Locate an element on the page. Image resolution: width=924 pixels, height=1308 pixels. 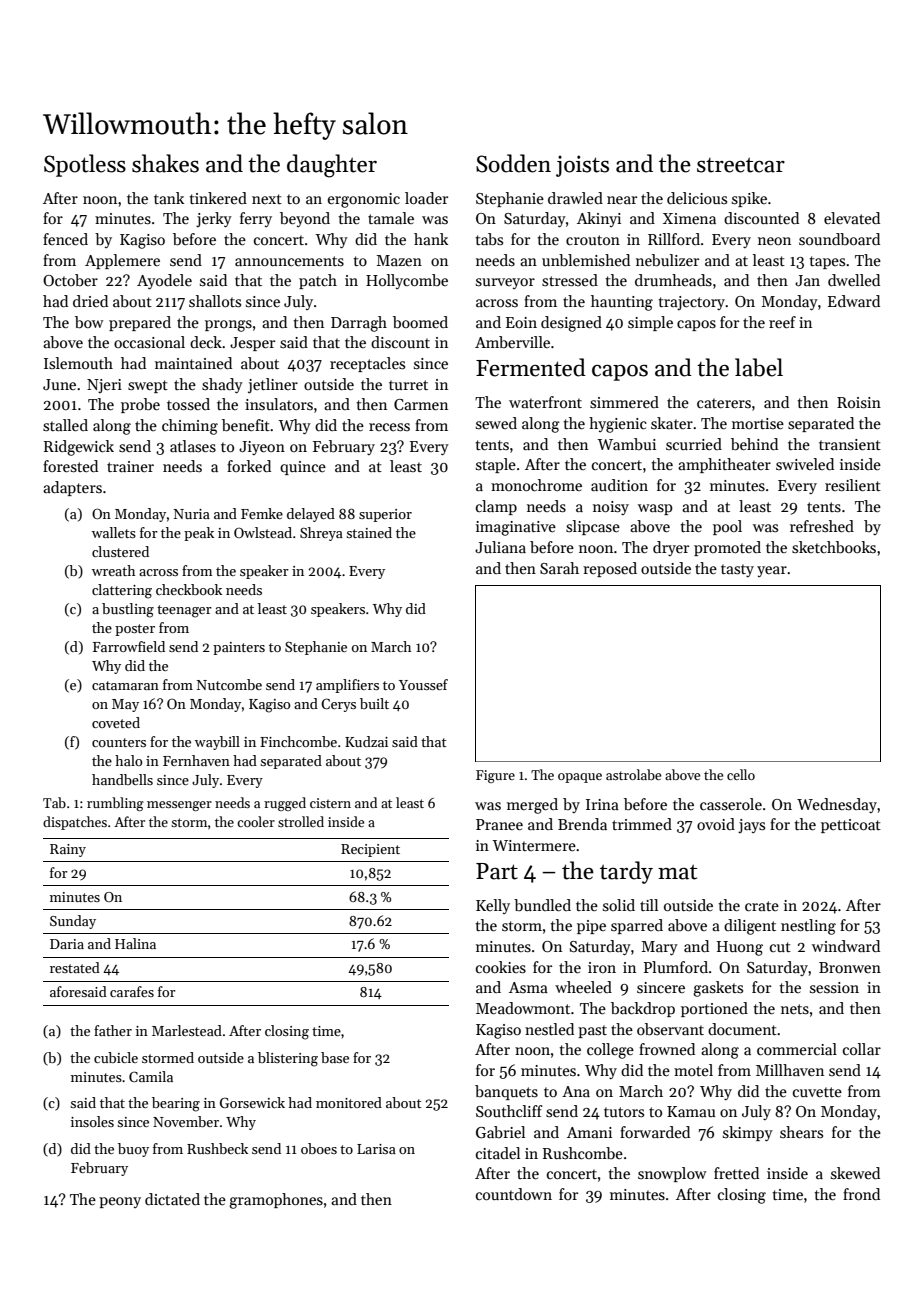
casserole is located at coordinates (731, 804).
